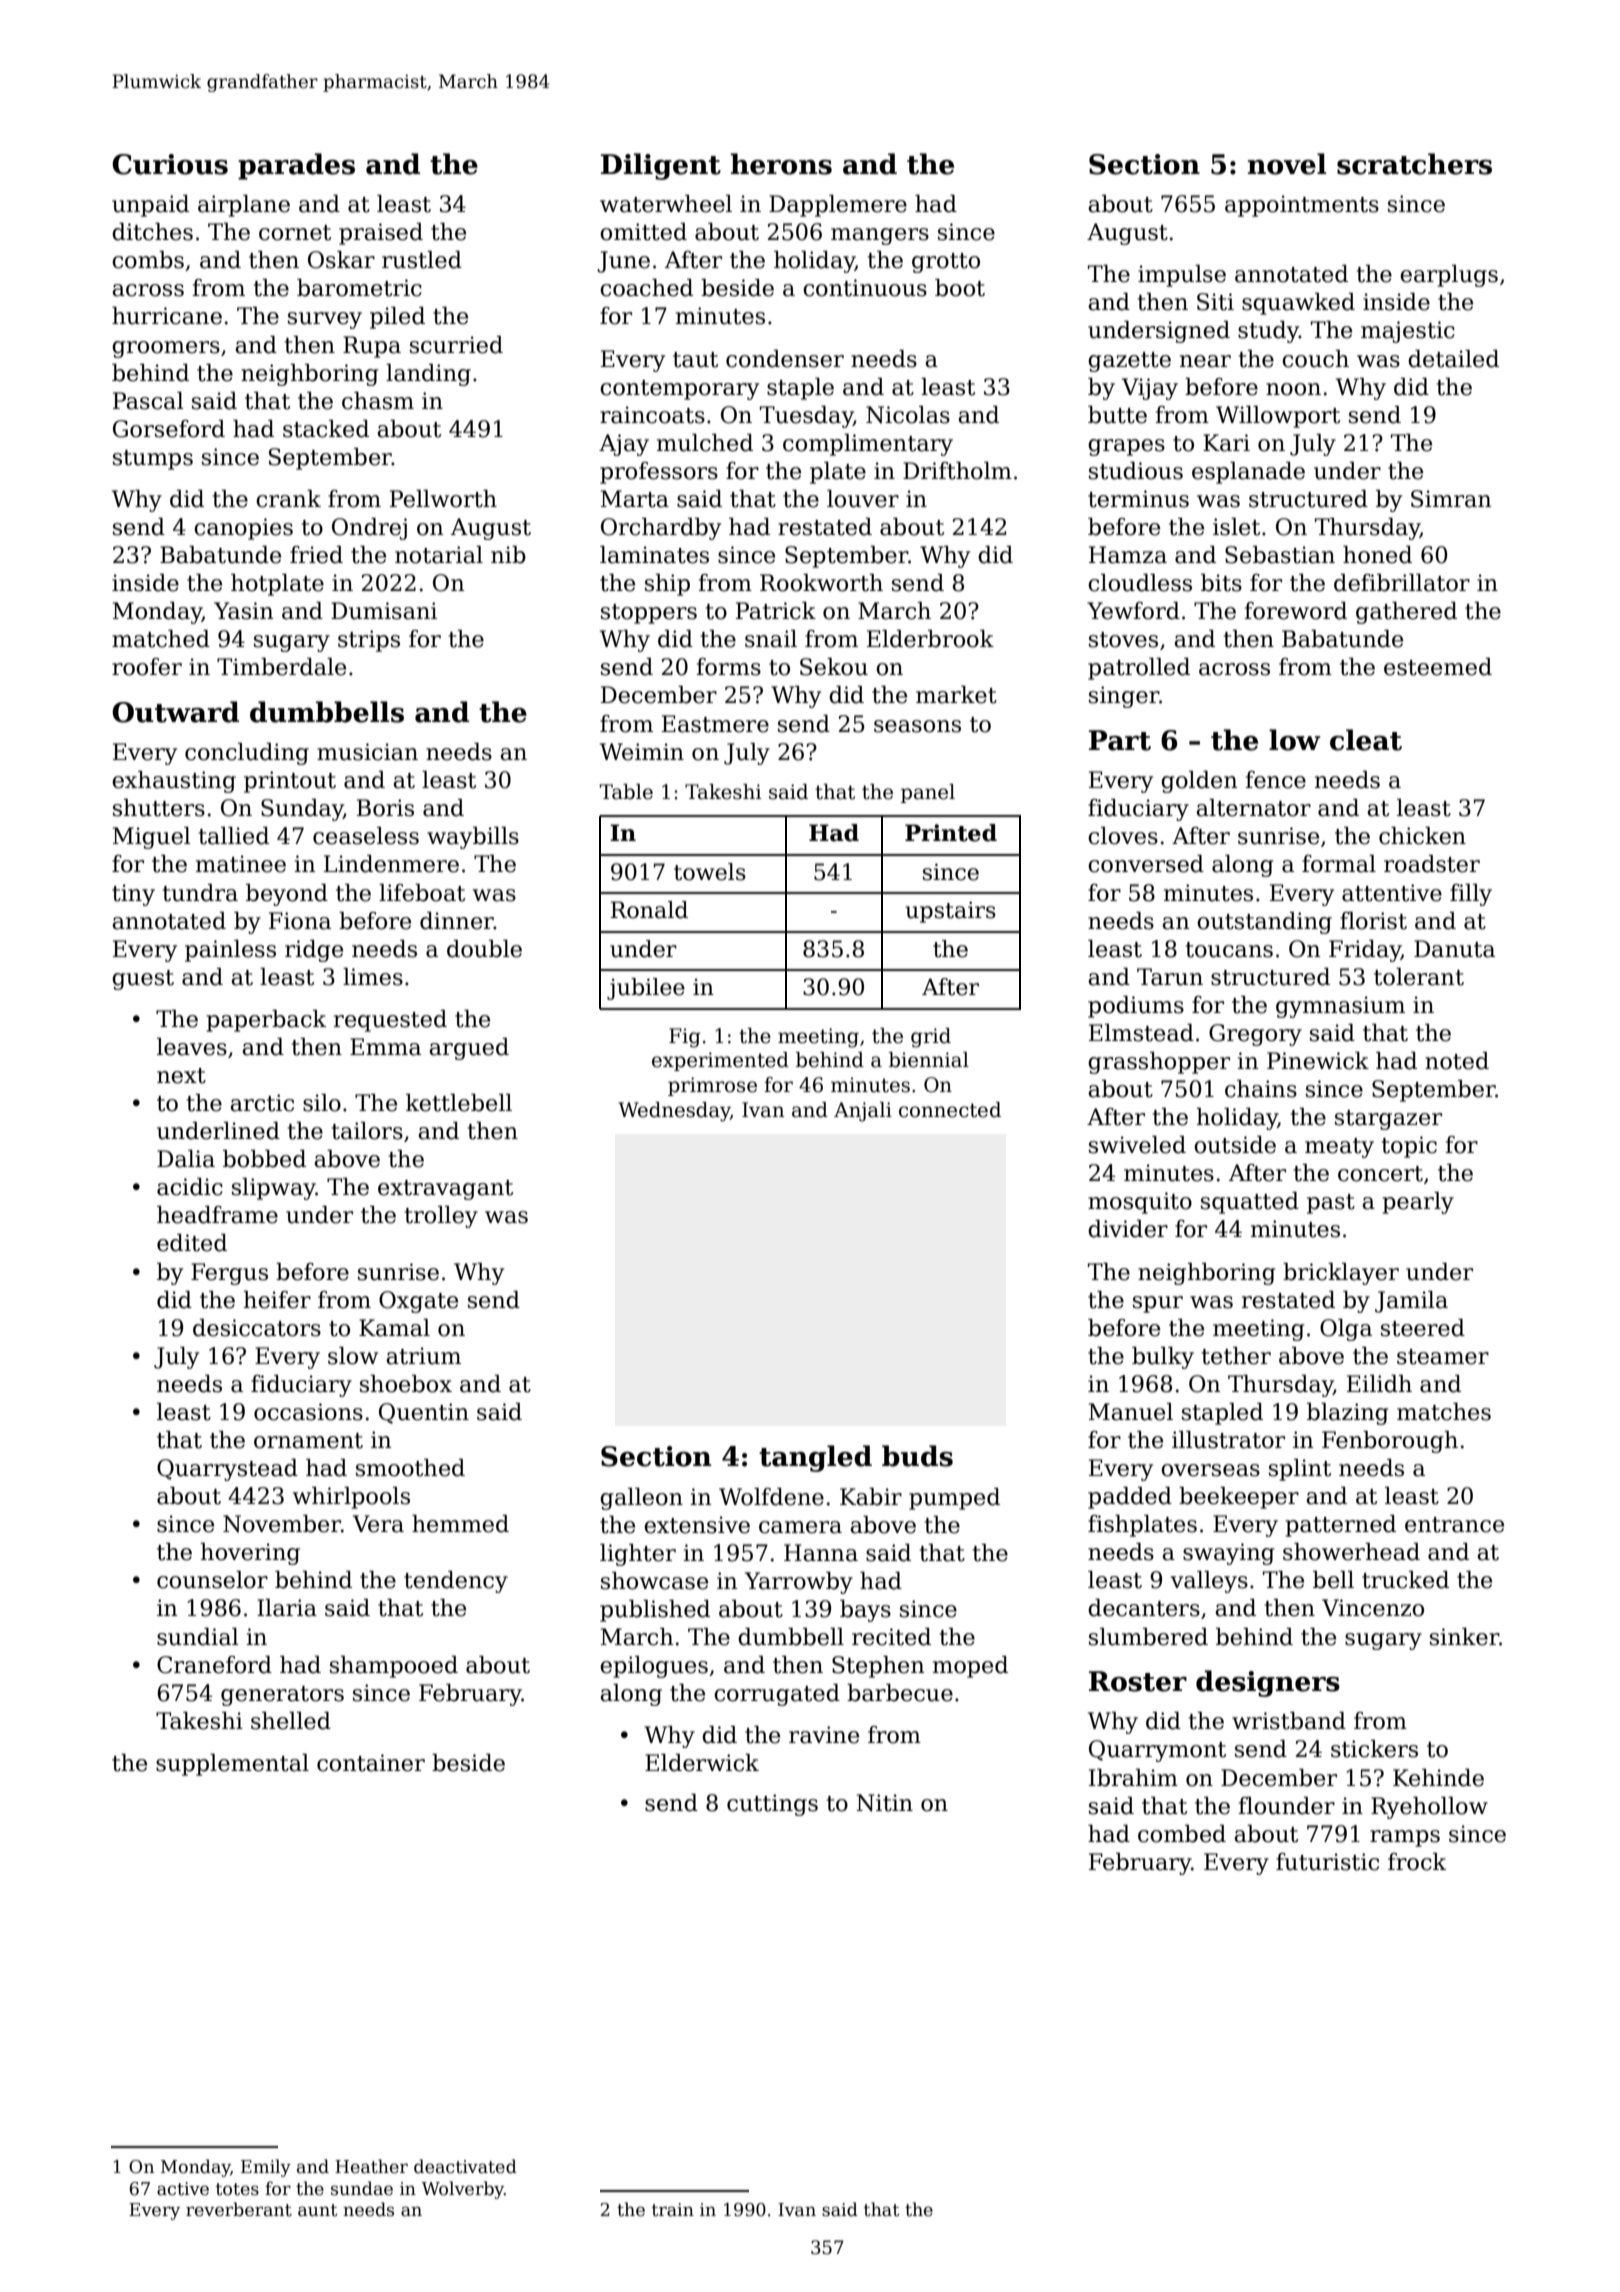 The width and height of the document is (1620, 2292). I want to click on Driftholm, so click(957, 471).
